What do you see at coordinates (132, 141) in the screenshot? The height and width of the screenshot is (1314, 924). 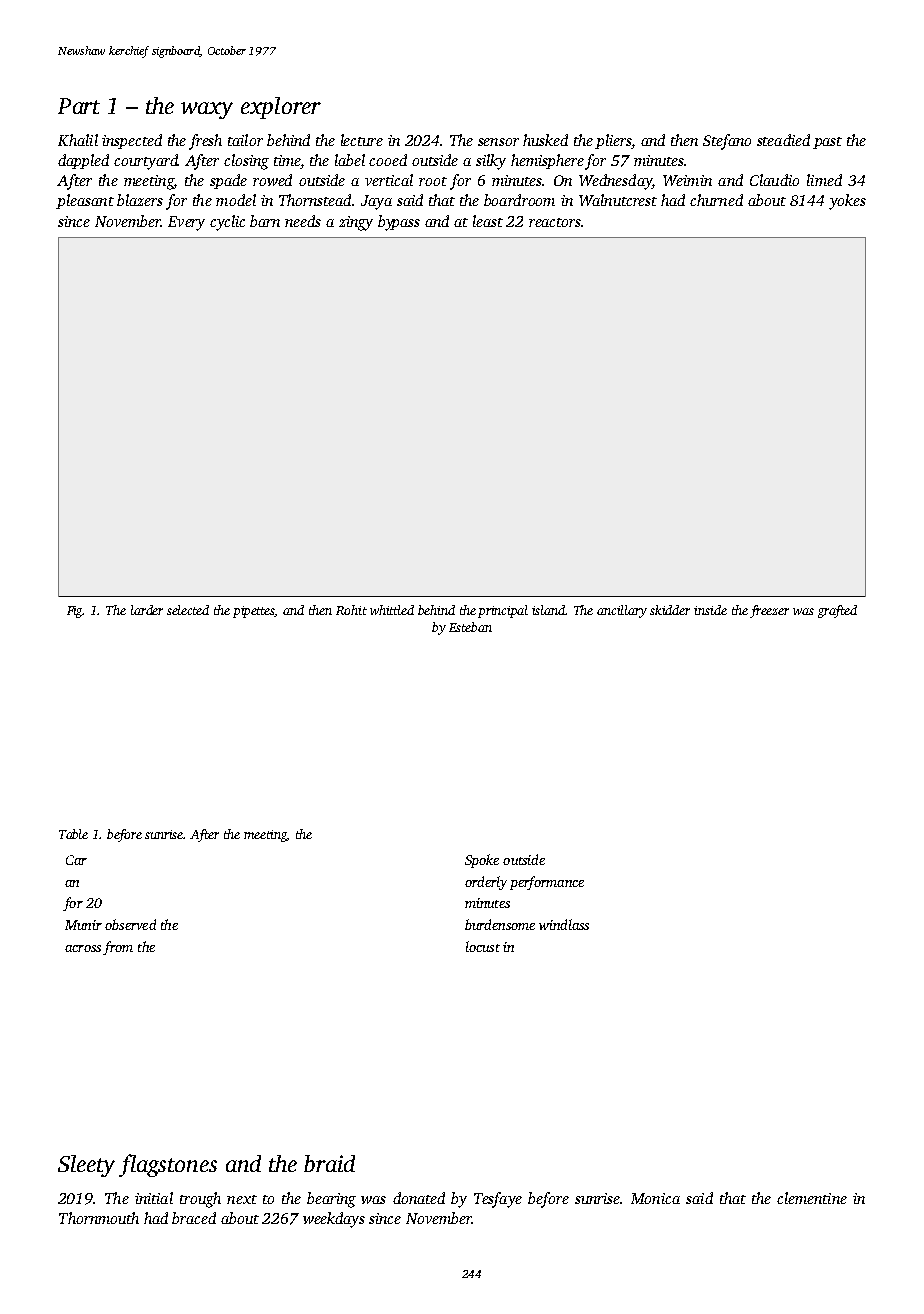 I see `inspected` at bounding box center [132, 141].
